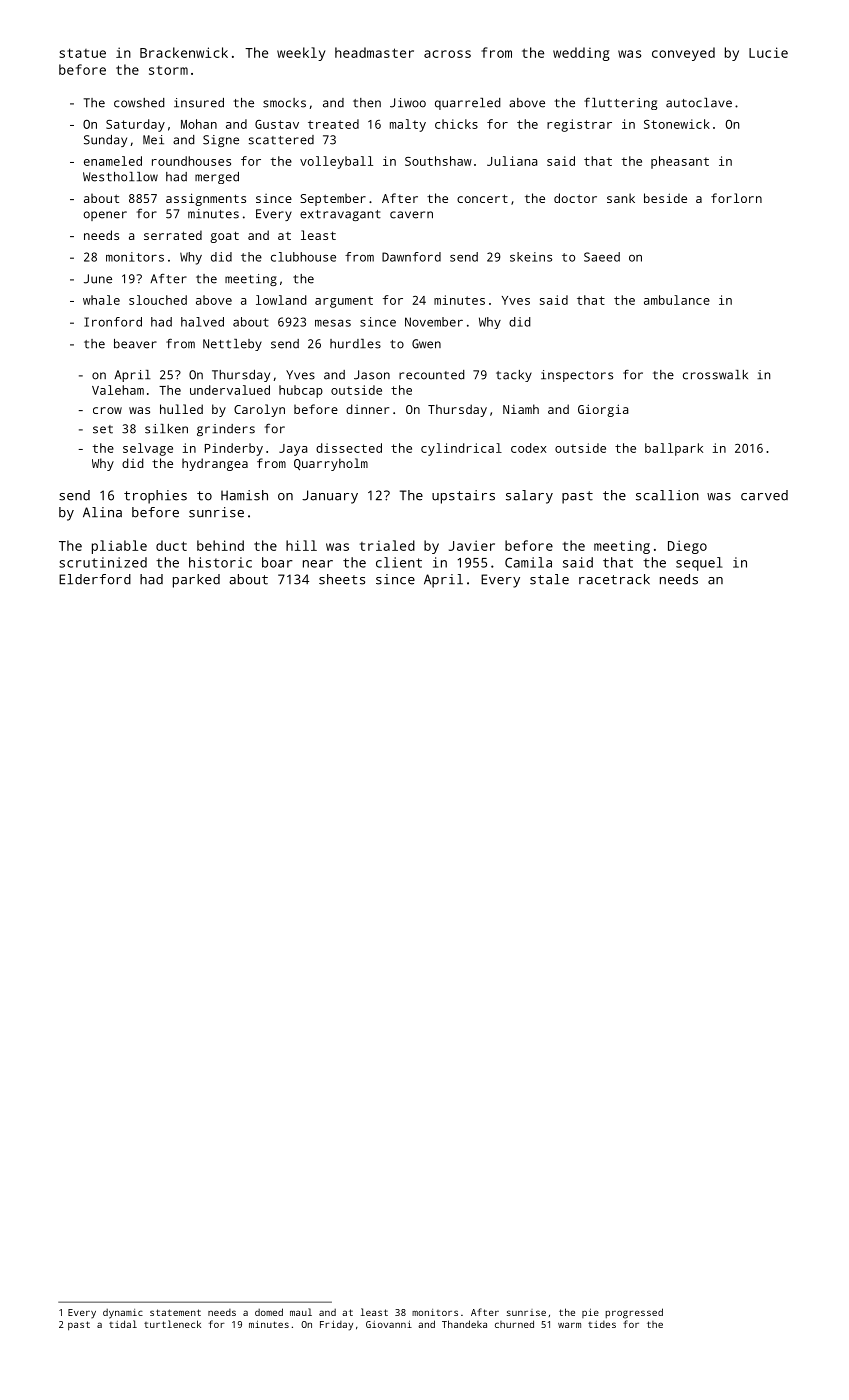 This image has height=1400, width=849. Describe the element at coordinates (196, 581) in the image. I see `parked` at that location.
